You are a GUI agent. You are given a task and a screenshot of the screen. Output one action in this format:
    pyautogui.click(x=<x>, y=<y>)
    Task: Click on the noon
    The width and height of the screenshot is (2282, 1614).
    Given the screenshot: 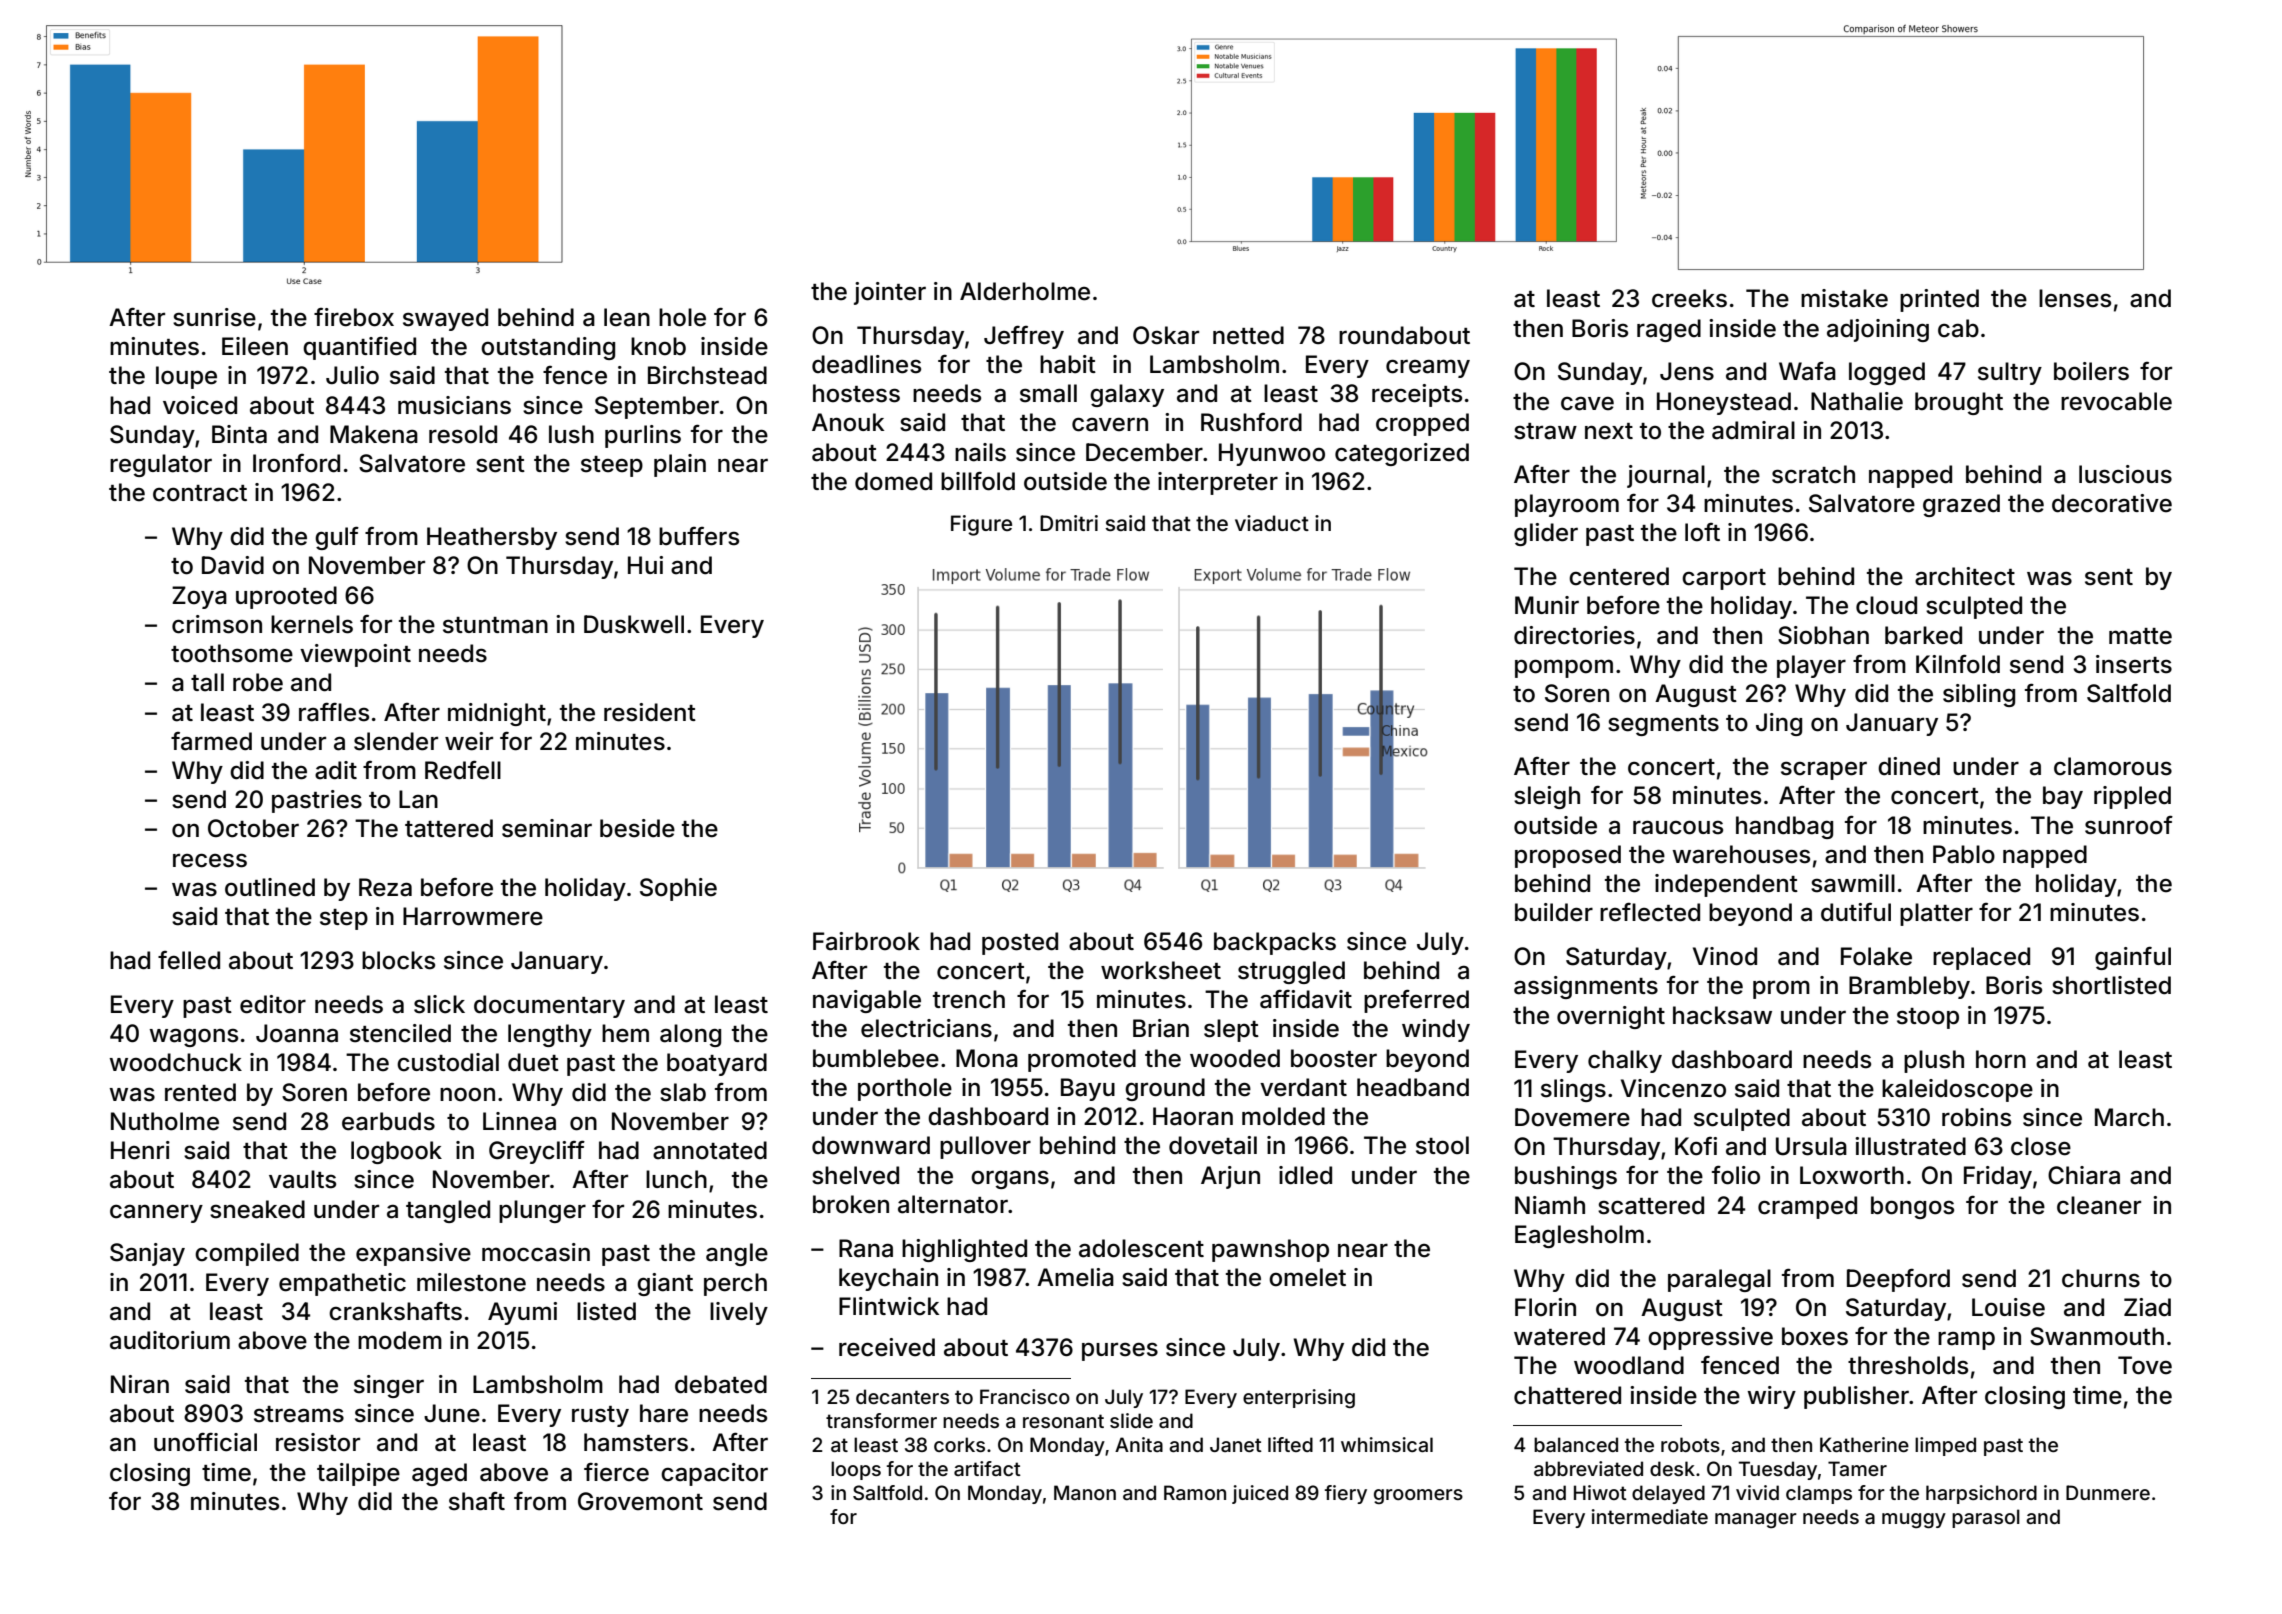 What is the action you would take?
    pyautogui.click(x=467, y=1094)
